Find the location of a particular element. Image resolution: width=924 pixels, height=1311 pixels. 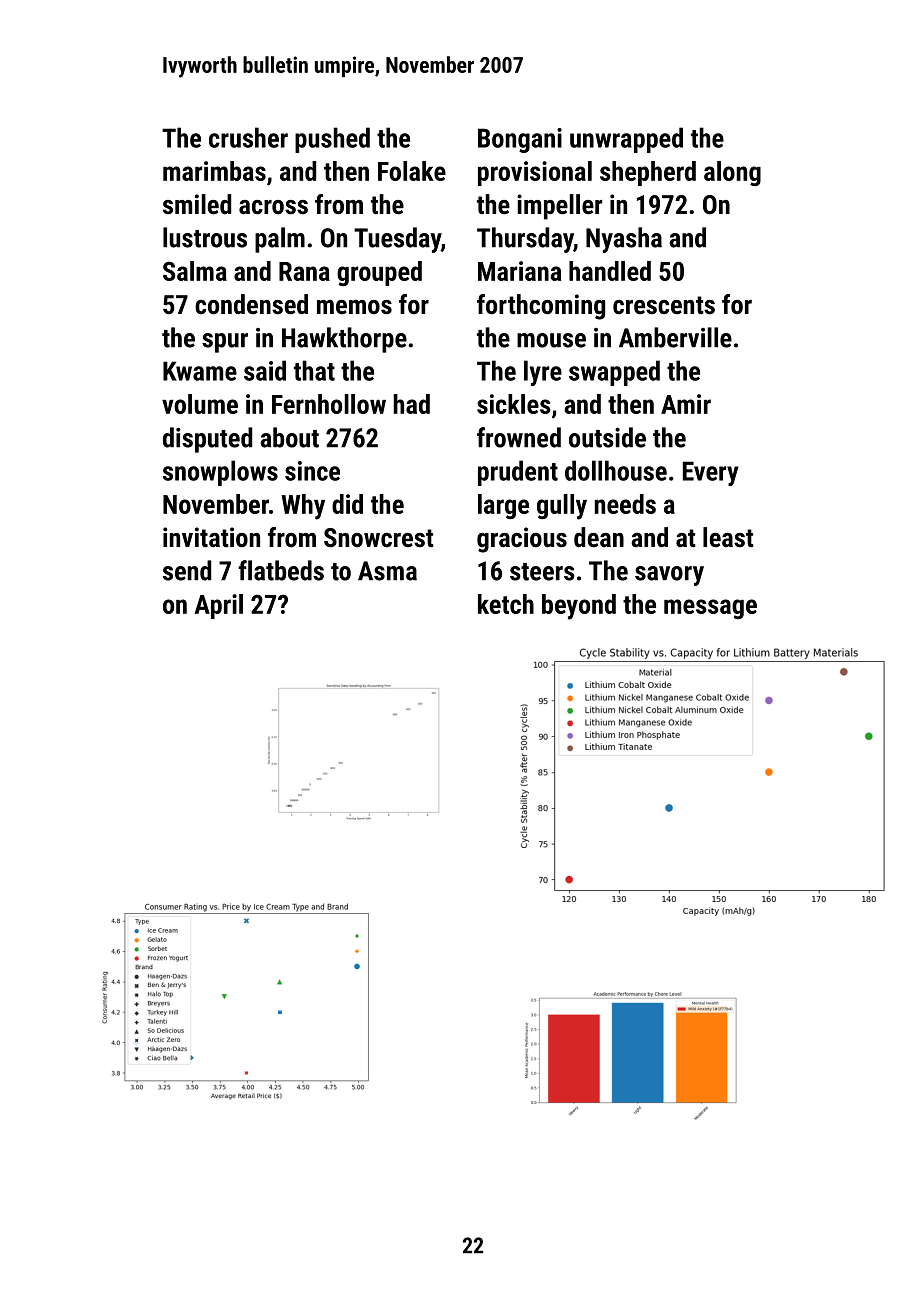

gracious is located at coordinates (522, 540).
